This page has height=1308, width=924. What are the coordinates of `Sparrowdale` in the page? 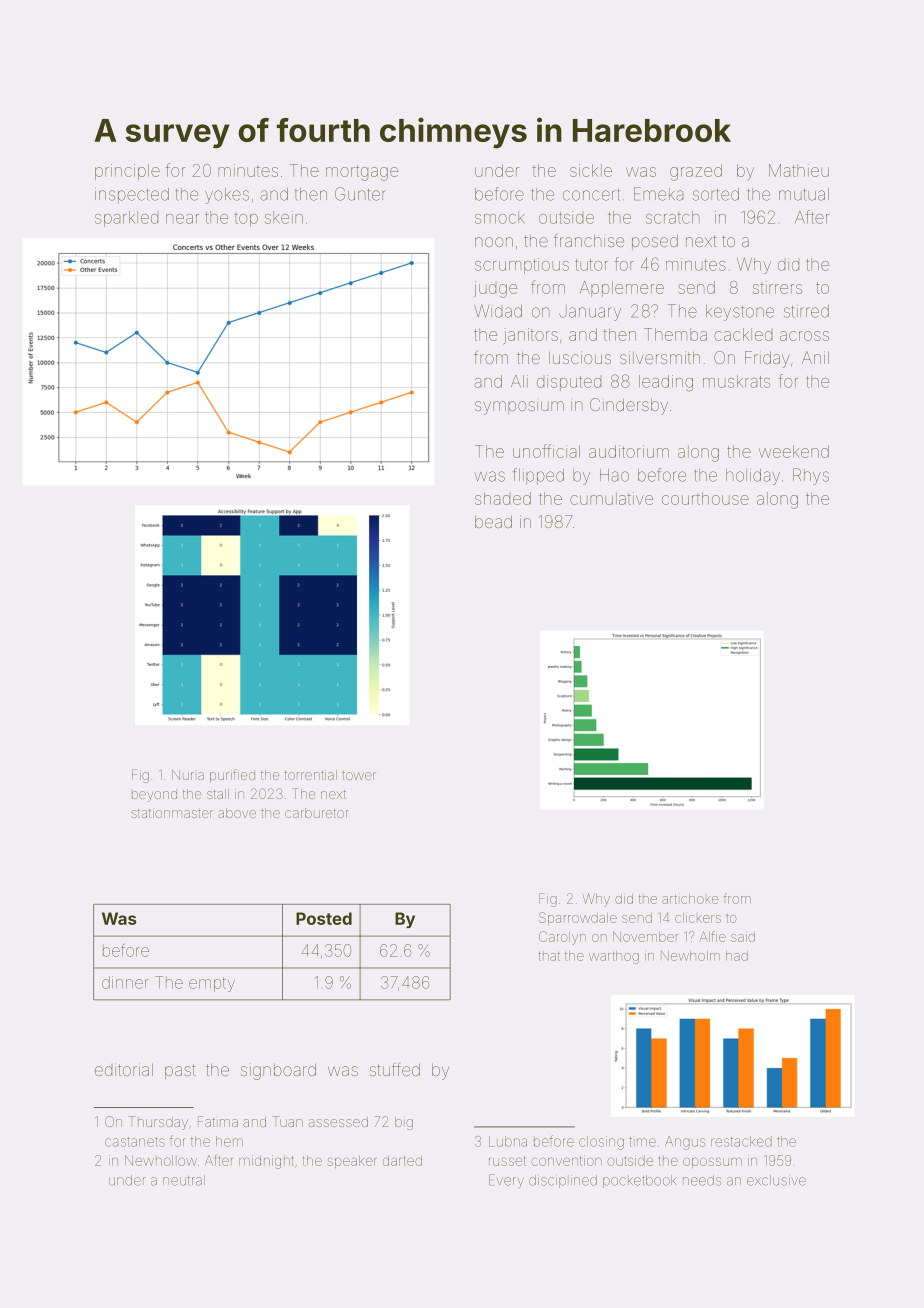 It's located at (578, 918).
